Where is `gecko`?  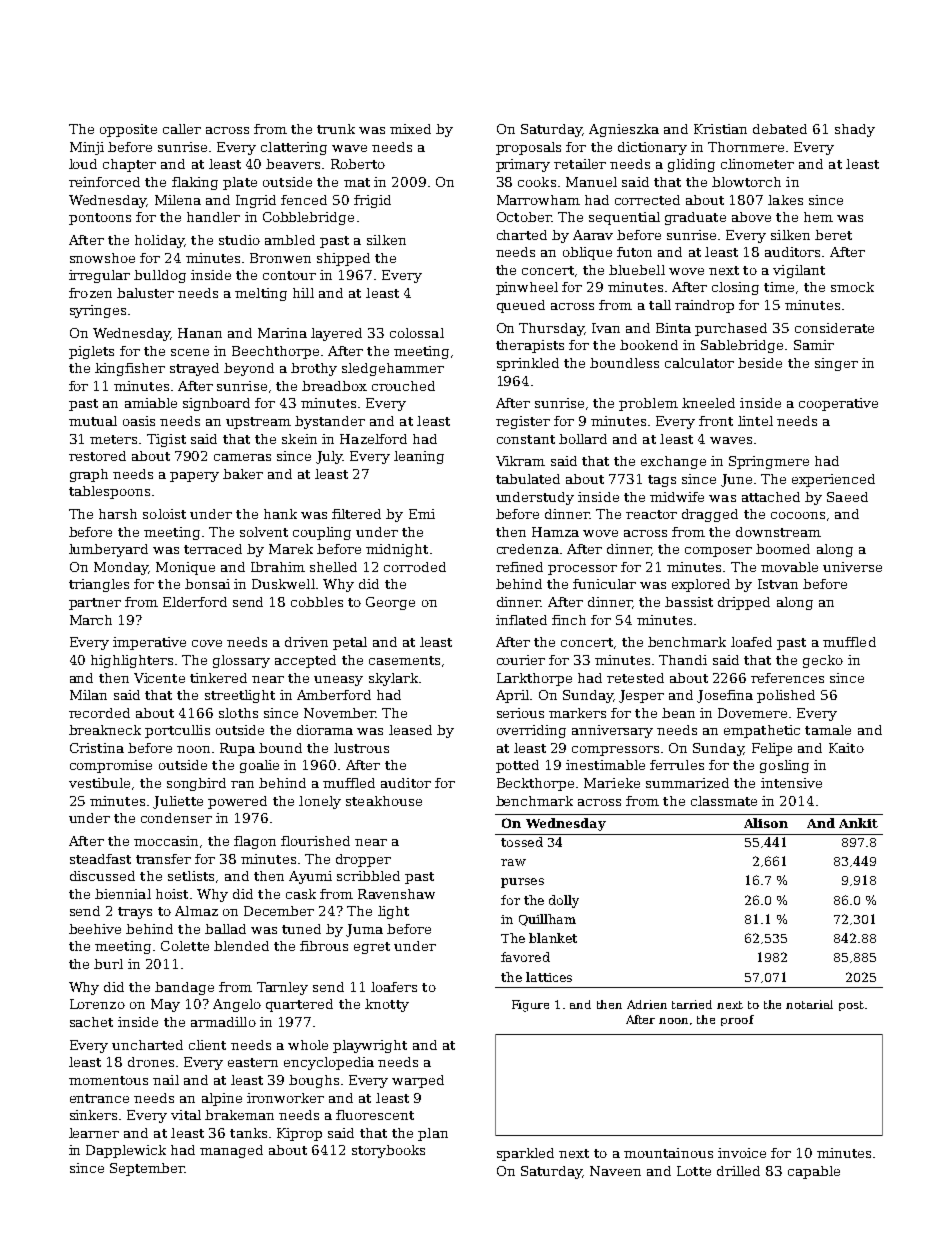
gecko is located at coordinates (823, 661).
